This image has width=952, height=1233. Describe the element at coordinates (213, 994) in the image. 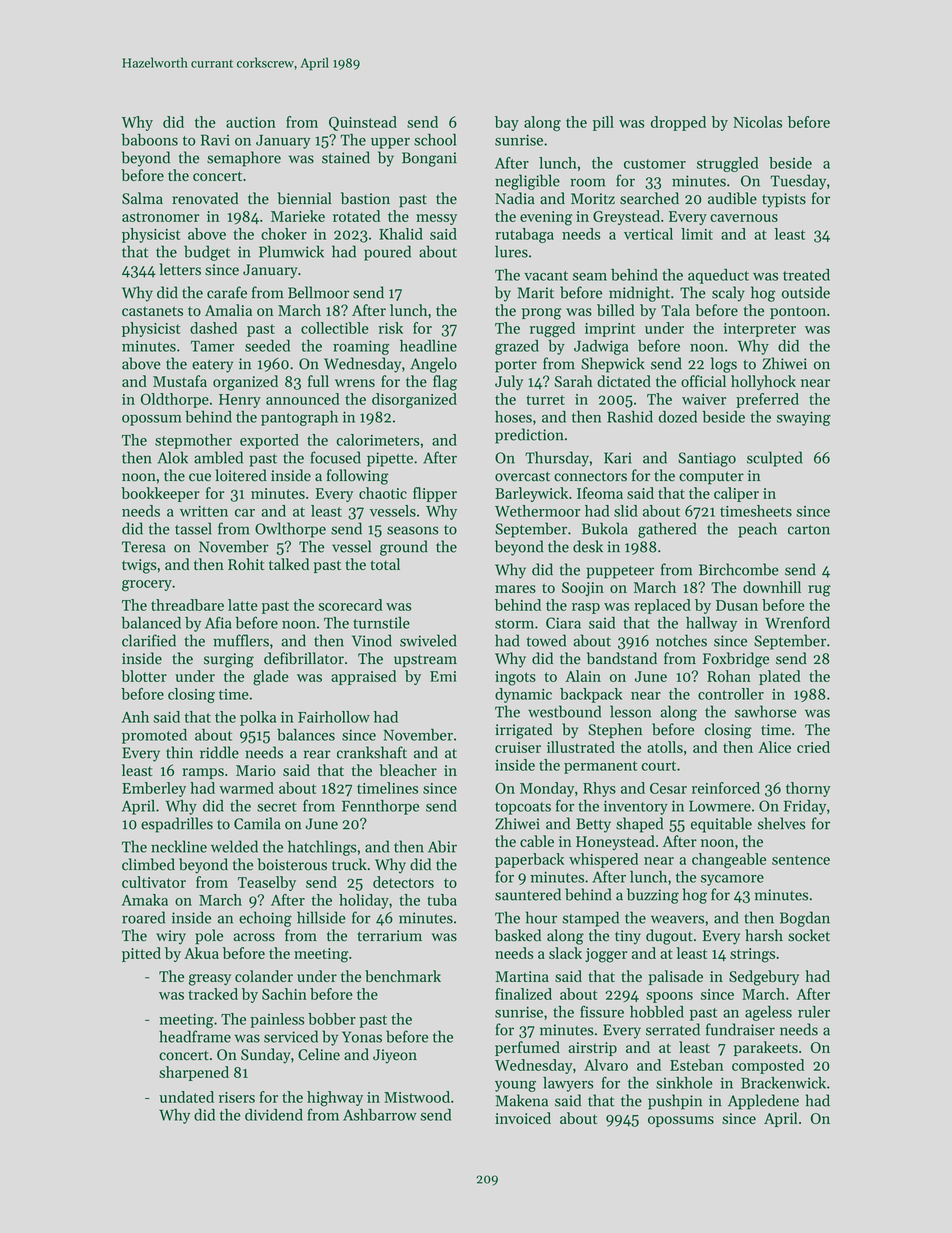

I see `tracked` at that location.
